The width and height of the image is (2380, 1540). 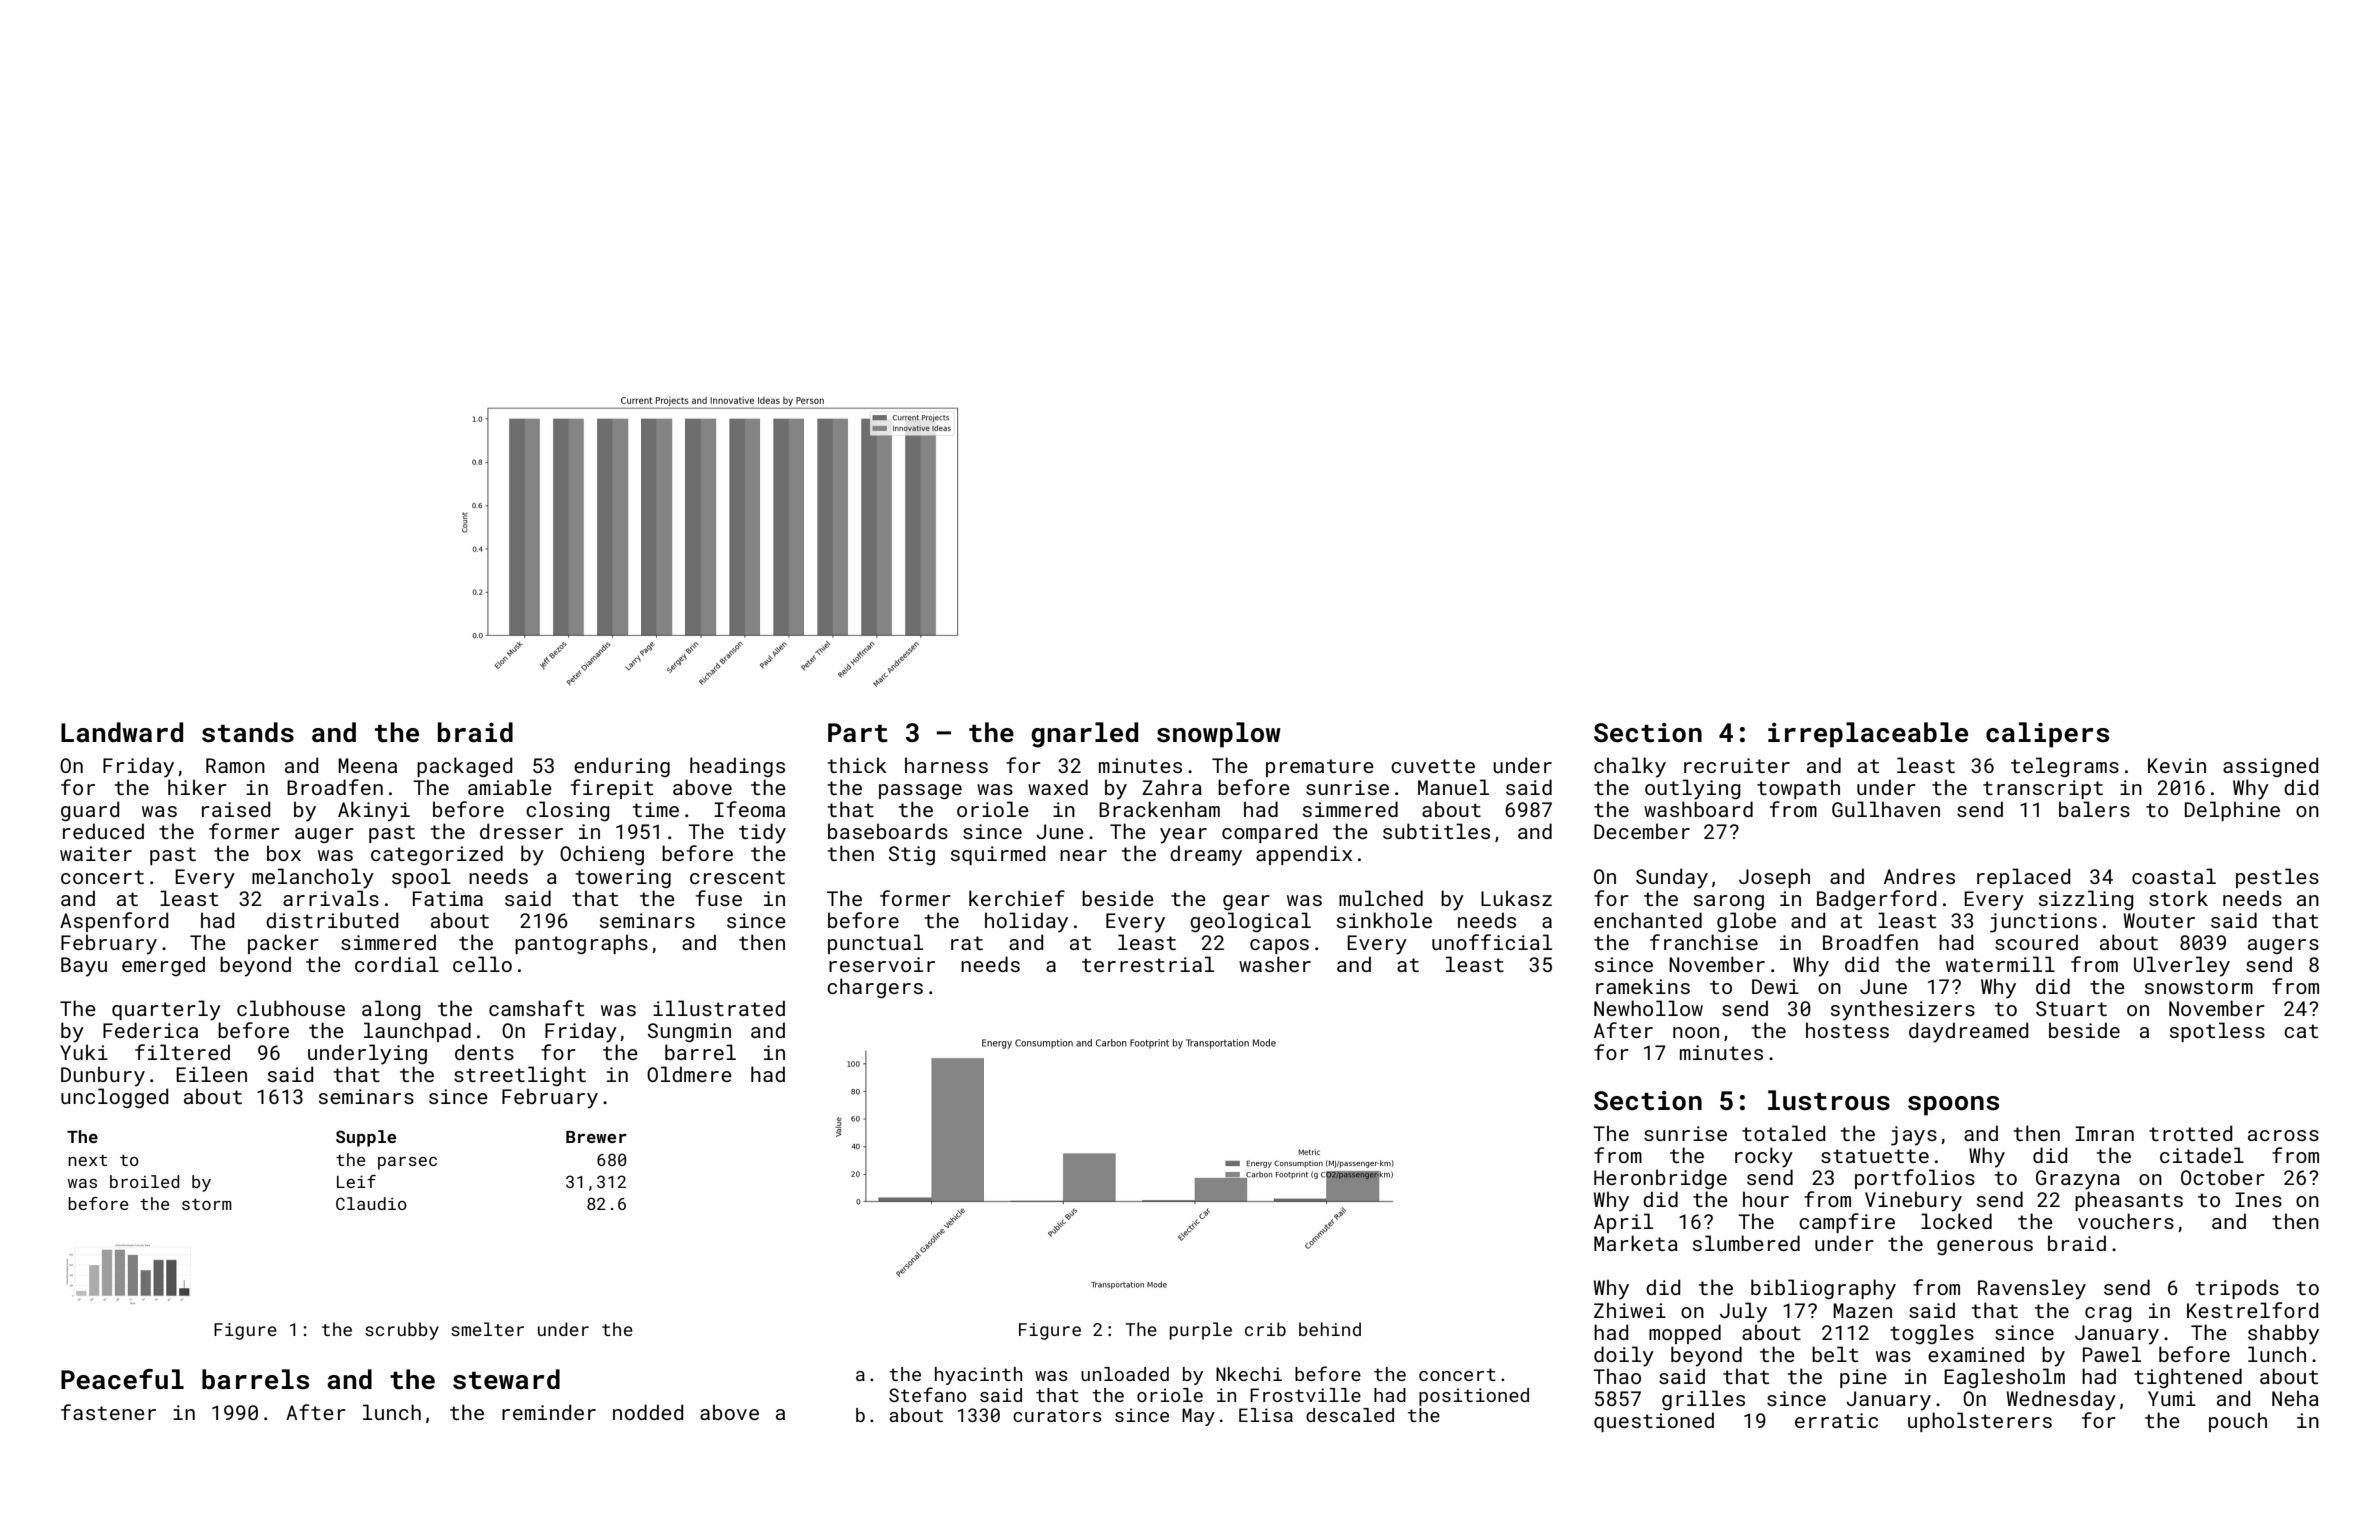 What do you see at coordinates (1219, 735) in the image?
I see `snowplow` at bounding box center [1219, 735].
